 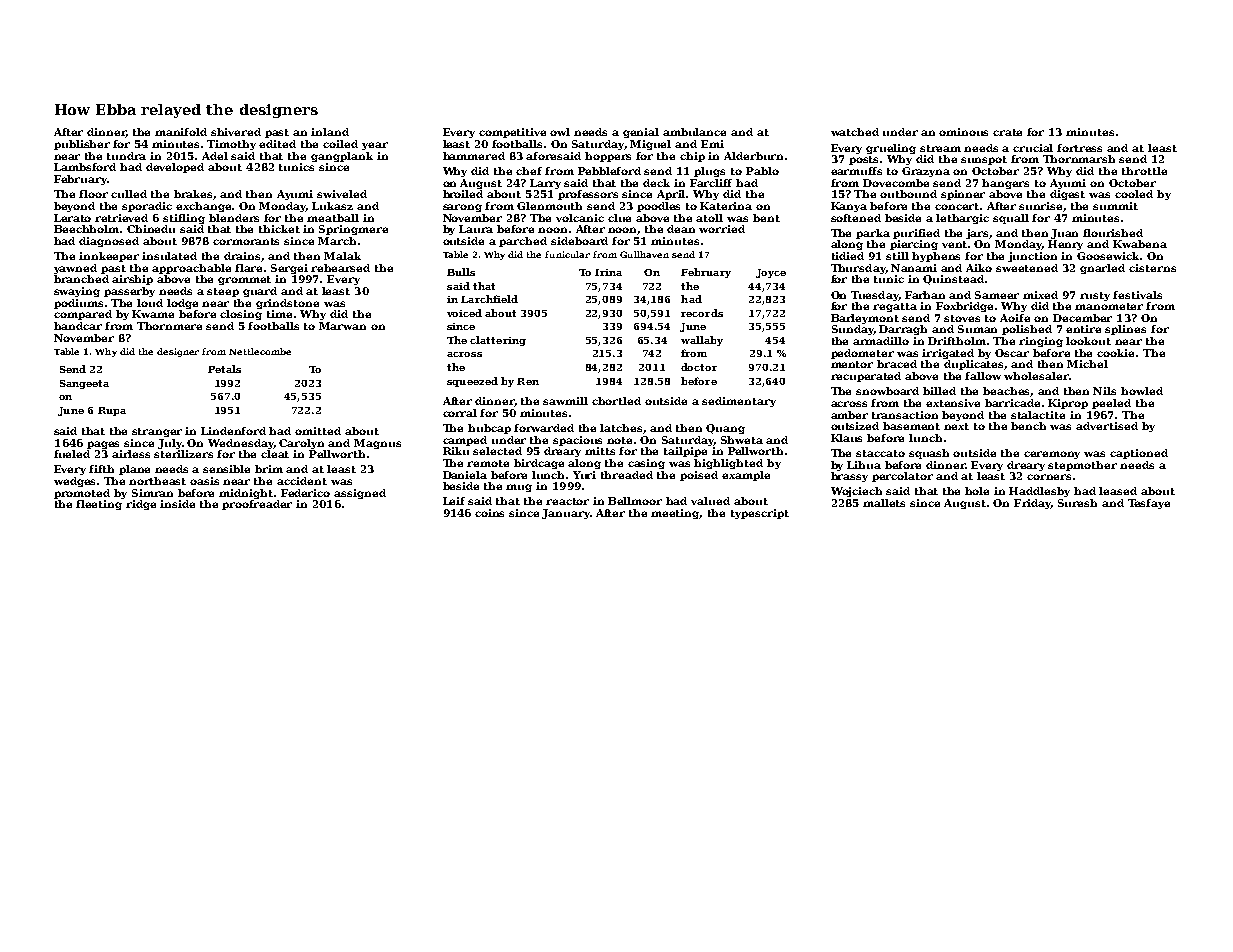 What do you see at coordinates (489, 299) in the page?
I see `Larchfield` at bounding box center [489, 299].
